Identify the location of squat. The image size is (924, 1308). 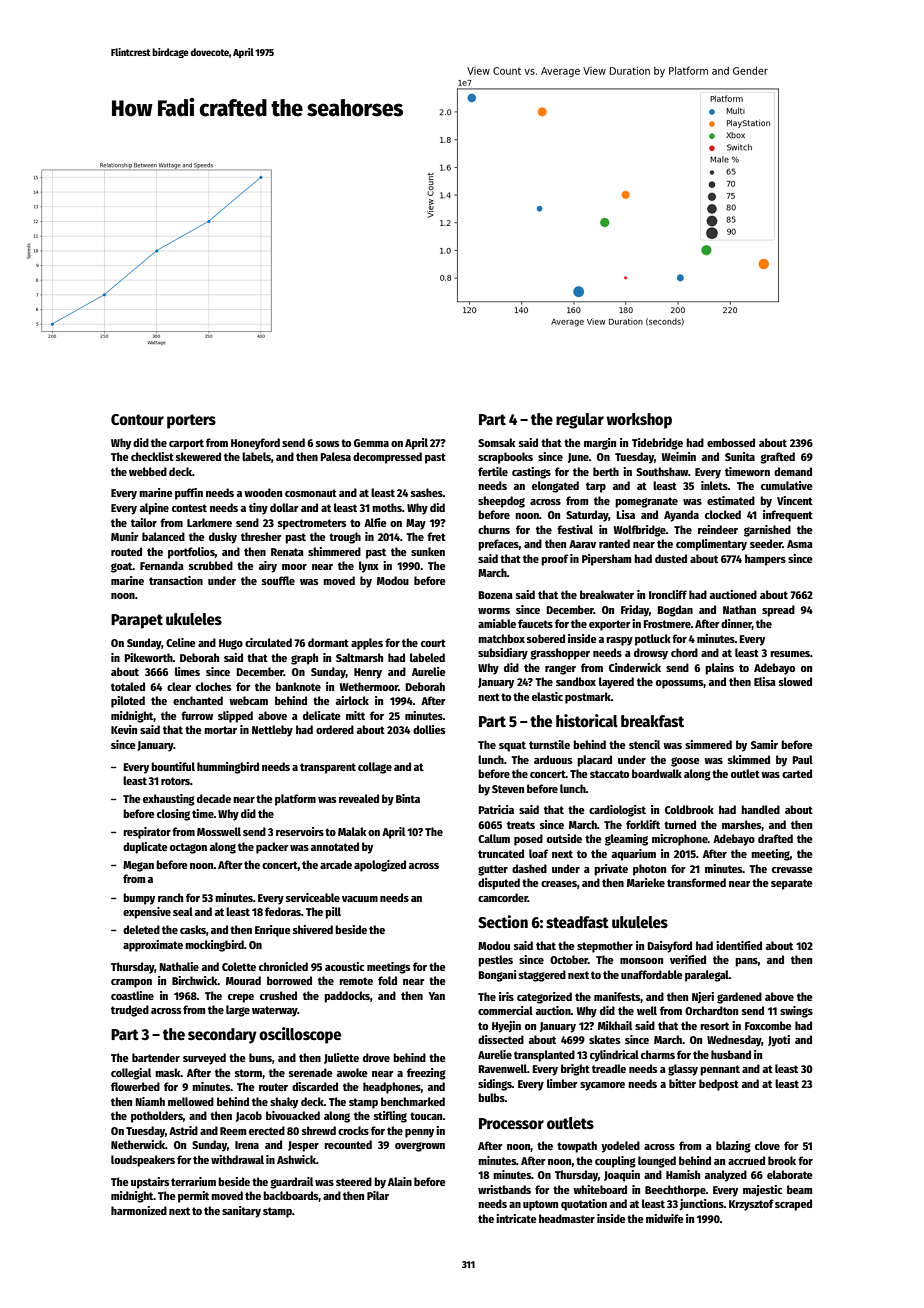
(512, 746).
